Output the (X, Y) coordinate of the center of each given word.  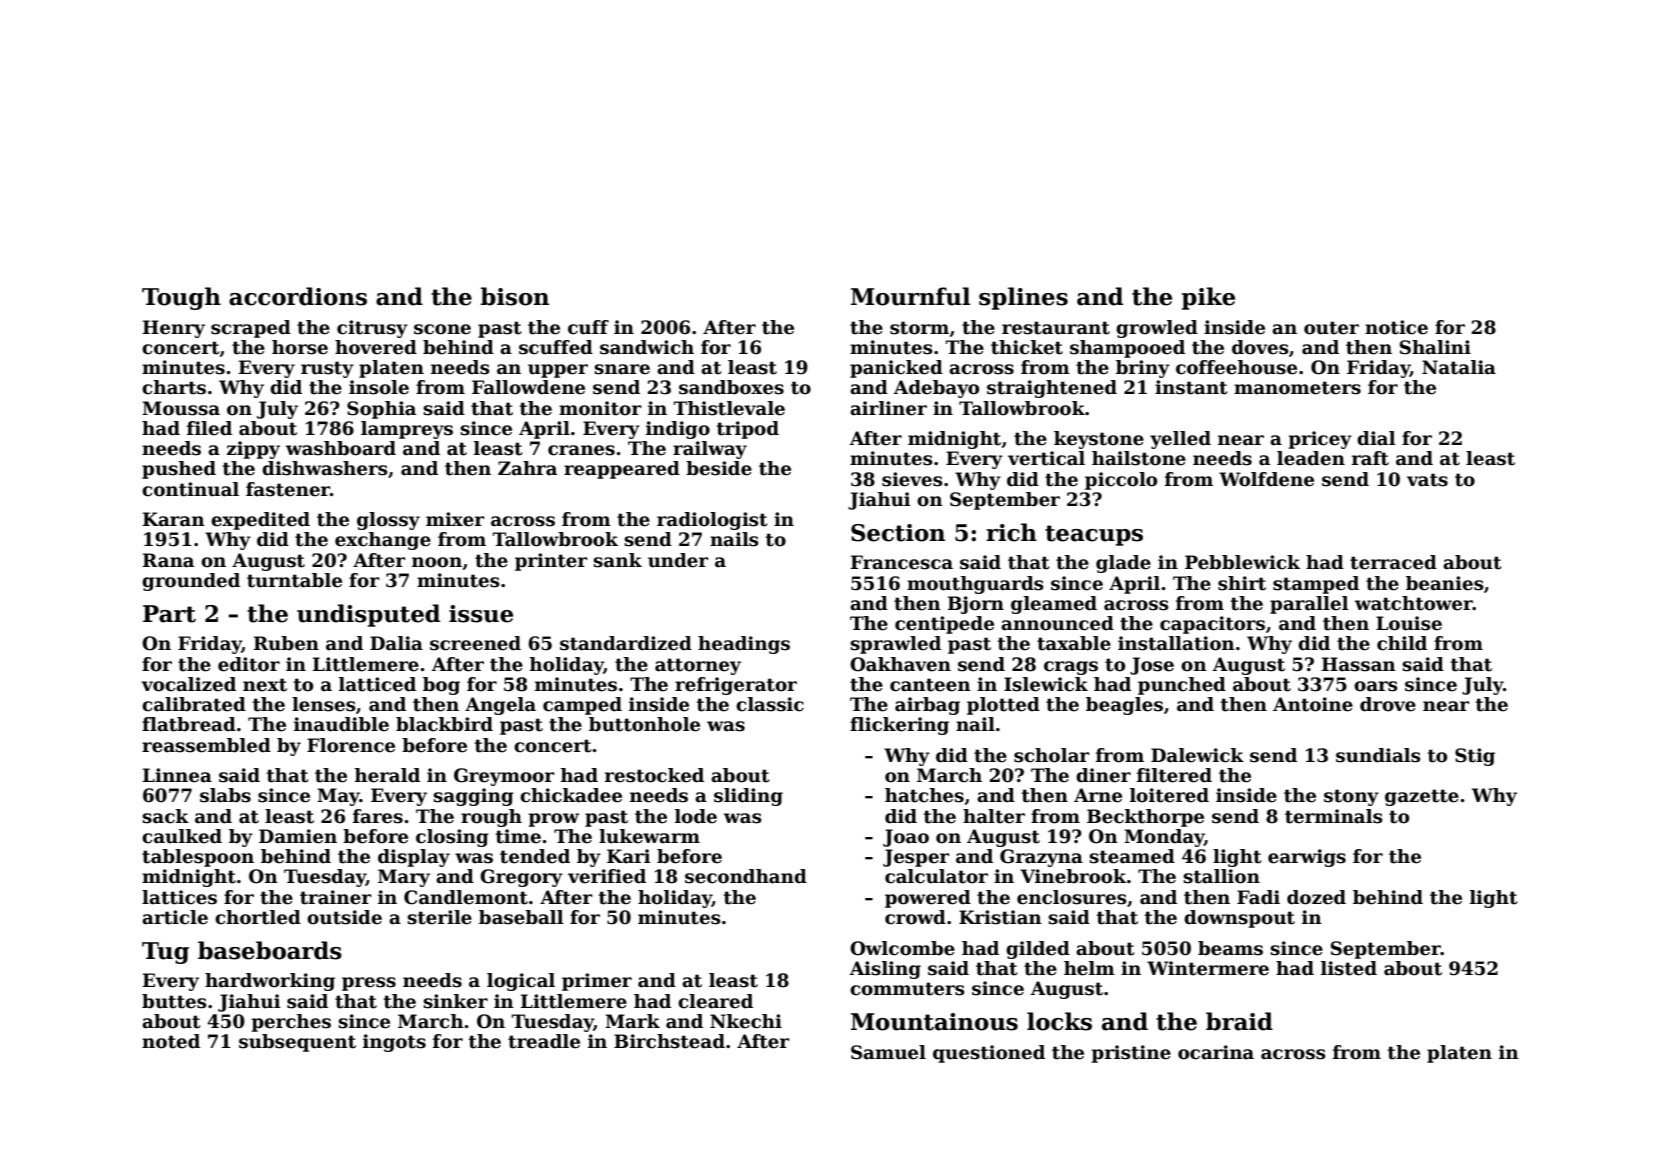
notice (1396, 327)
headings (744, 645)
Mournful (910, 296)
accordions (298, 296)
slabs (225, 795)
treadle (544, 1041)
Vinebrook (1073, 876)
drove (1388, 704)
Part (169, 614)
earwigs (1307, 858)
